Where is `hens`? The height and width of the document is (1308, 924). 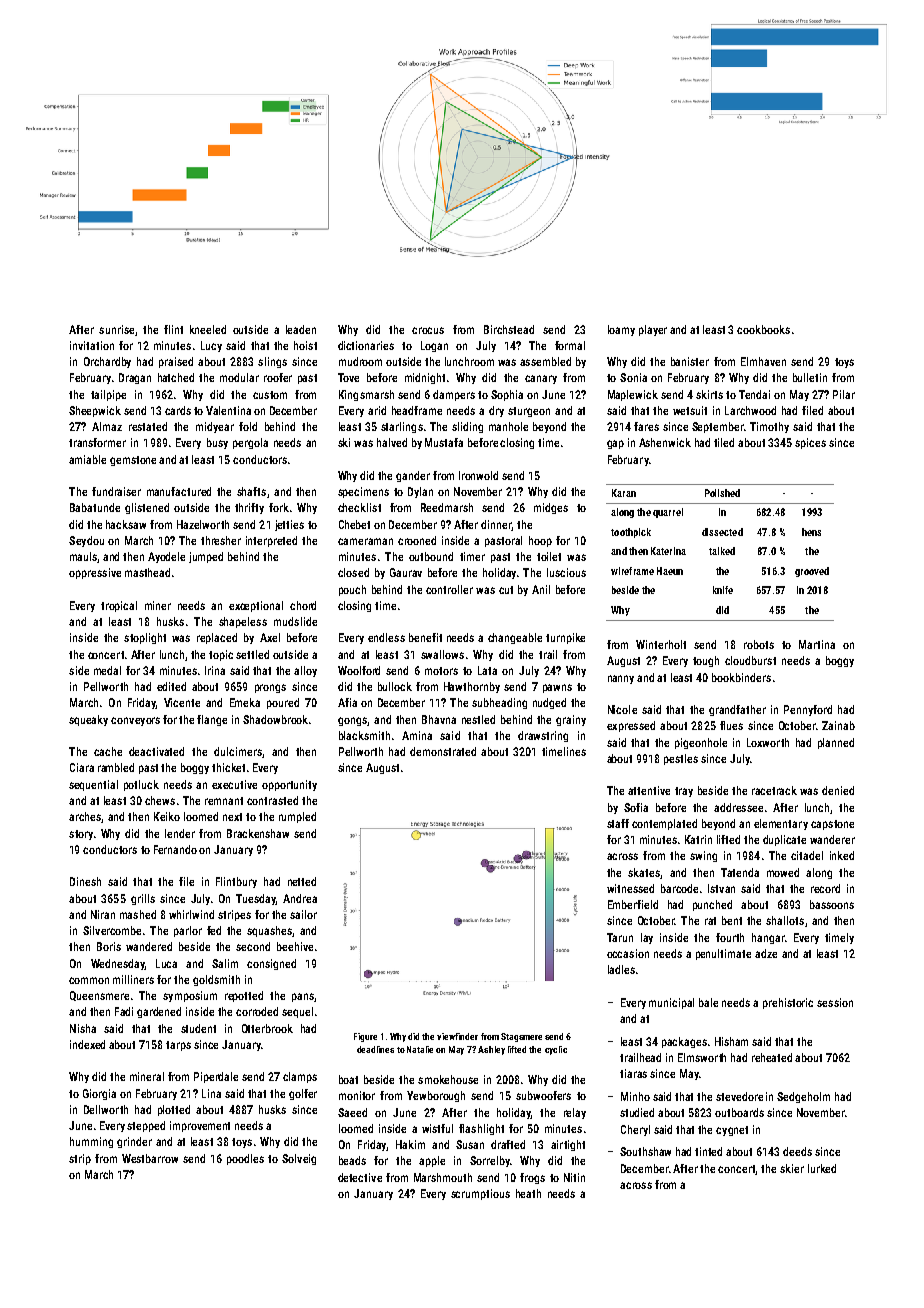 hens is located at coordinates (811, 532).
